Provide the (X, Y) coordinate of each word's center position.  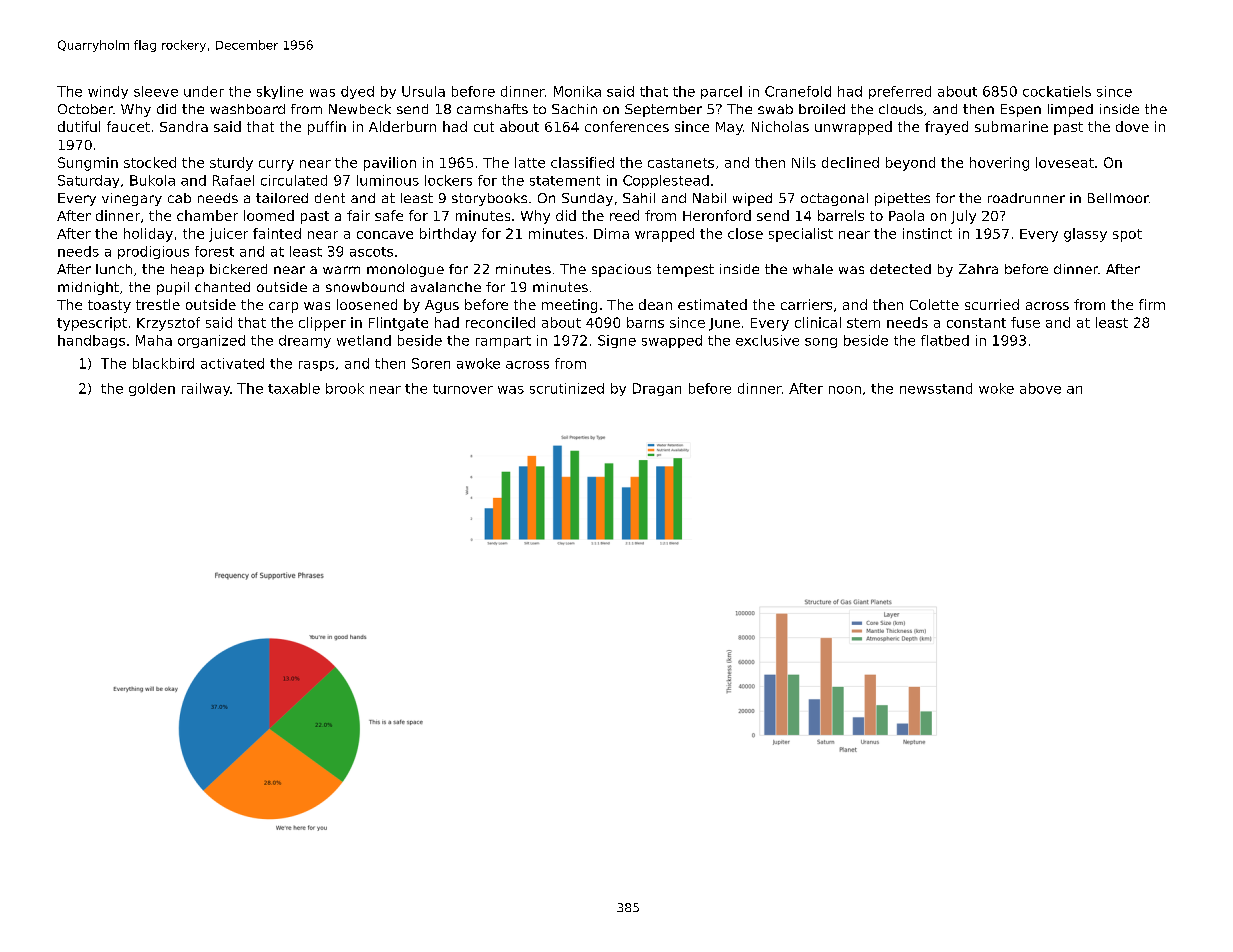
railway (206, 389)
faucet (128, 126)
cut (484, 127)
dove (1132, 126)
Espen (1021, 110)
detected (900, 269)
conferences (627, 126)
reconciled (500, 322)
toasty (109, 306)
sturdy (231, 164)
